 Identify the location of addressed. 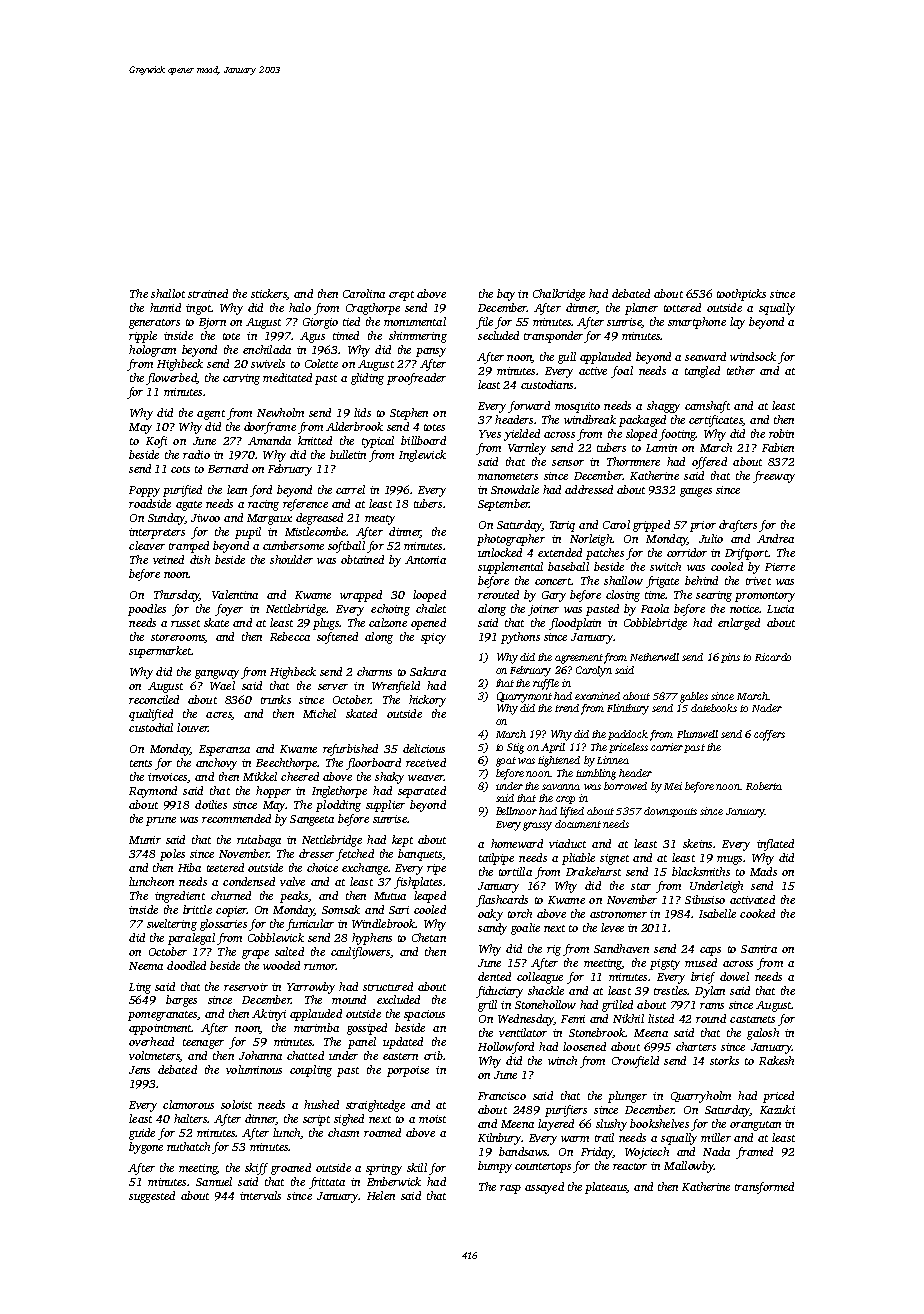
(589, 489).
